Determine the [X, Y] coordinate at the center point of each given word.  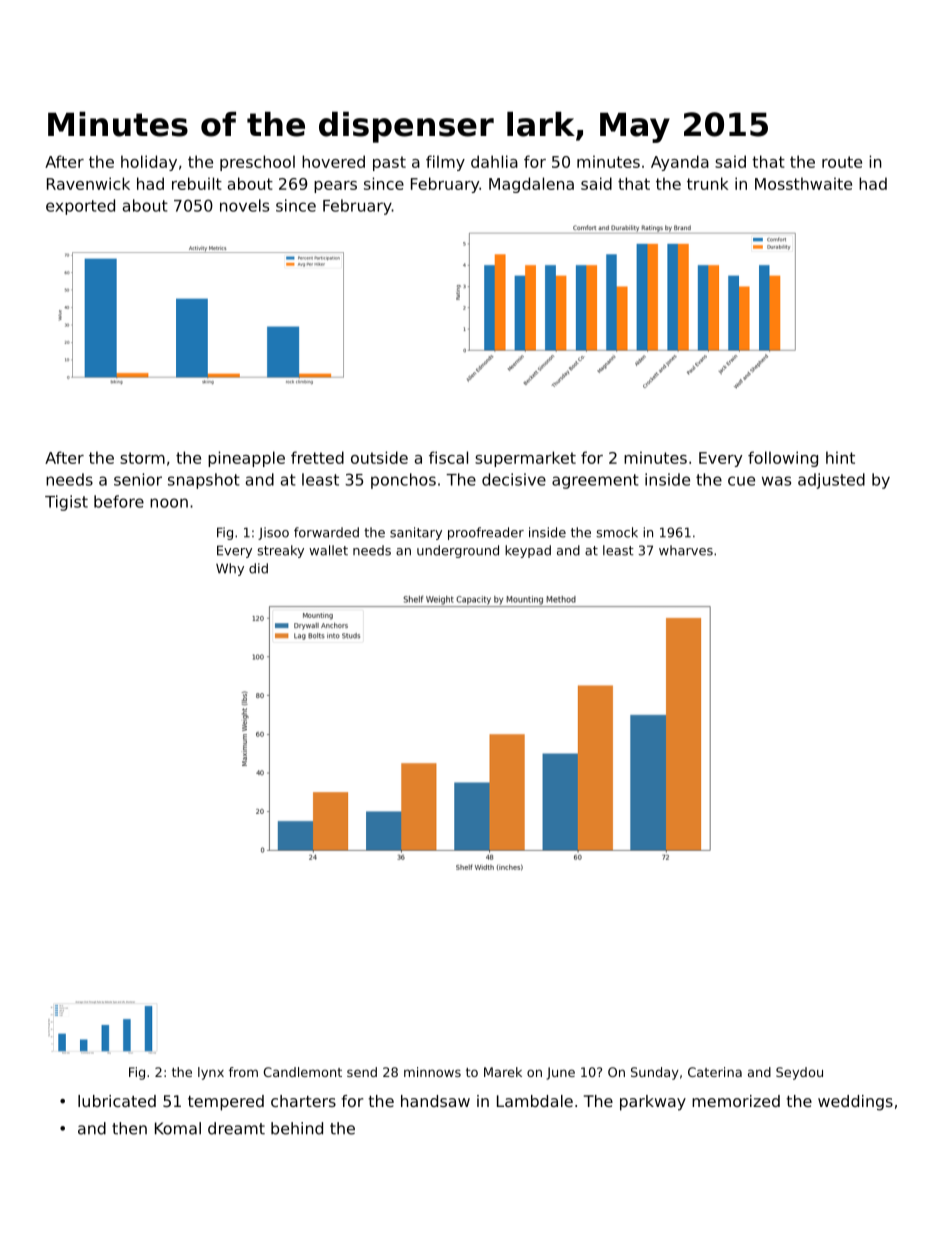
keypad [528, 551]
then [129, 1128]
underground [458, 551]
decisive [514, 479]
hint [840, 457]
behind [297, 1128]
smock [617, 532]
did [258, 568]
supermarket [525, 459]
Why [230, 569]
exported [80, 207]
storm [142, 458]
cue [741, 481]
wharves [686, 550]
